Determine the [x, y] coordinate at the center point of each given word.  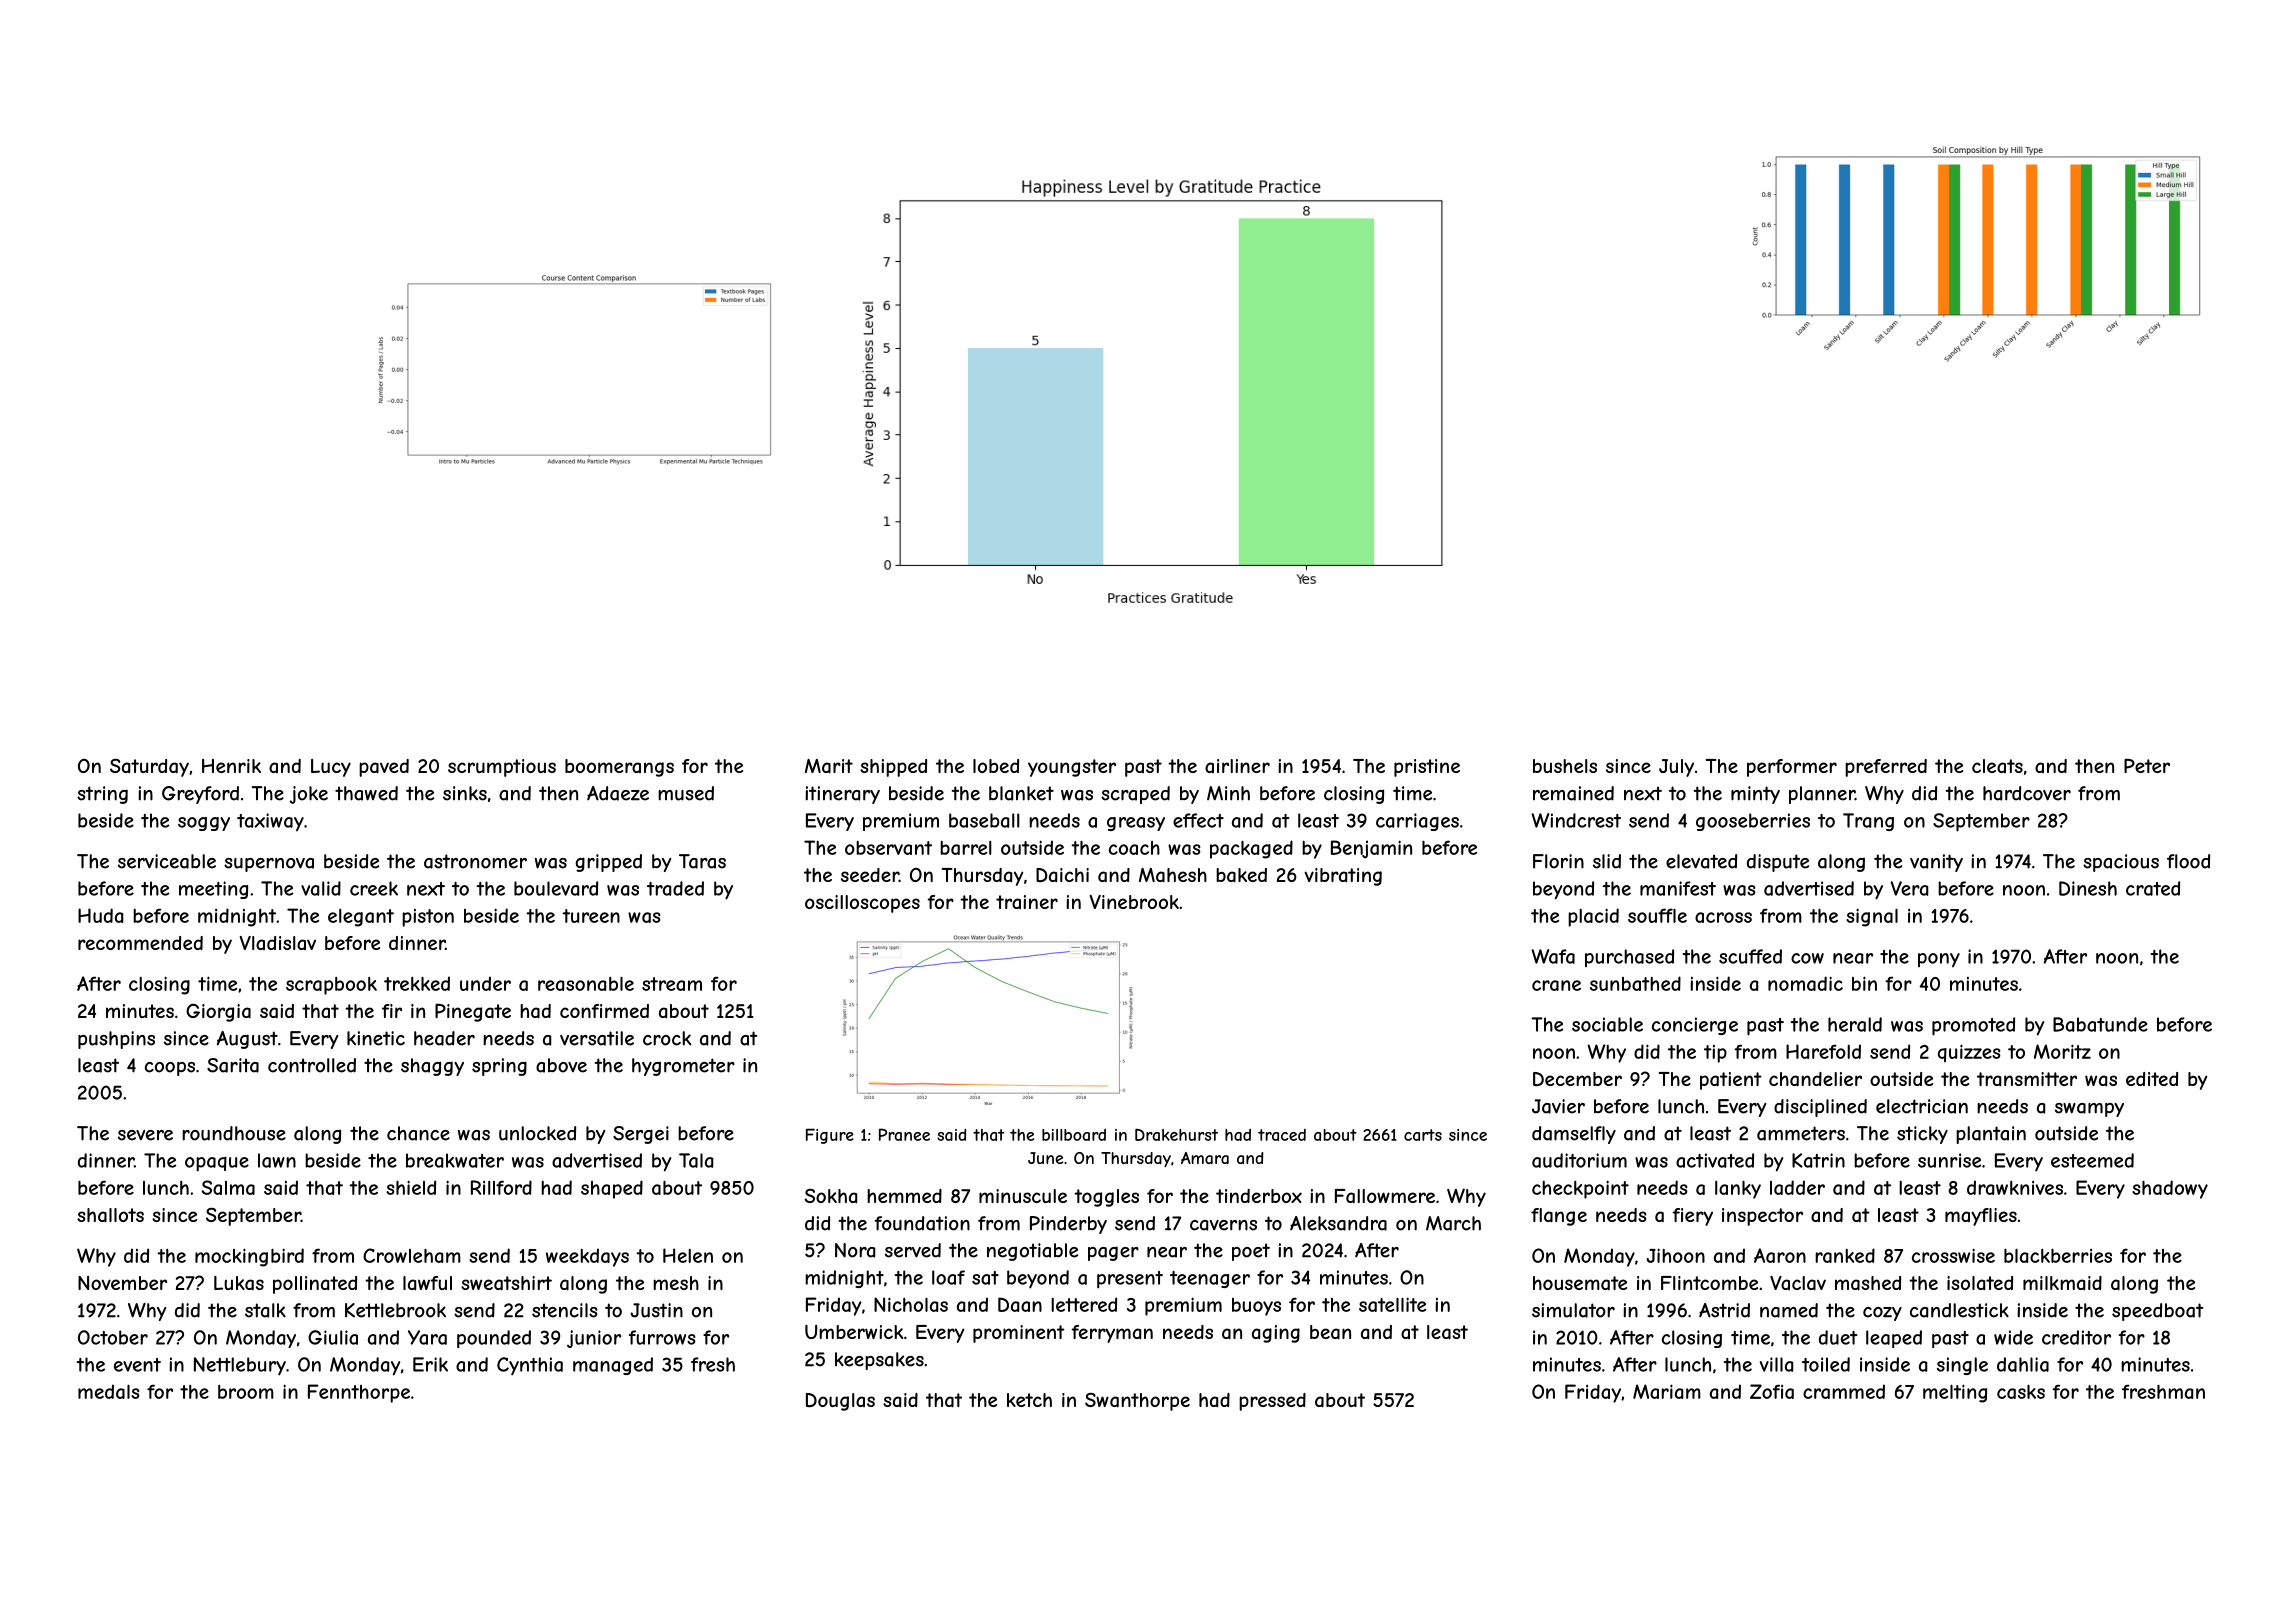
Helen [688, 1255]
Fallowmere [1385, 1196]
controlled [312, 1065]
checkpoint [1580, 1189]
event [137, 1365]
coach [1134, 848]
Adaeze [618, 793]
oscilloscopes [862, 904]
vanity [1936, 863]
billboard [1074, 1135]
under [485, 983]
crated [2153, 888]
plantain [1991, 1135]
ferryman [1112, 1334]
